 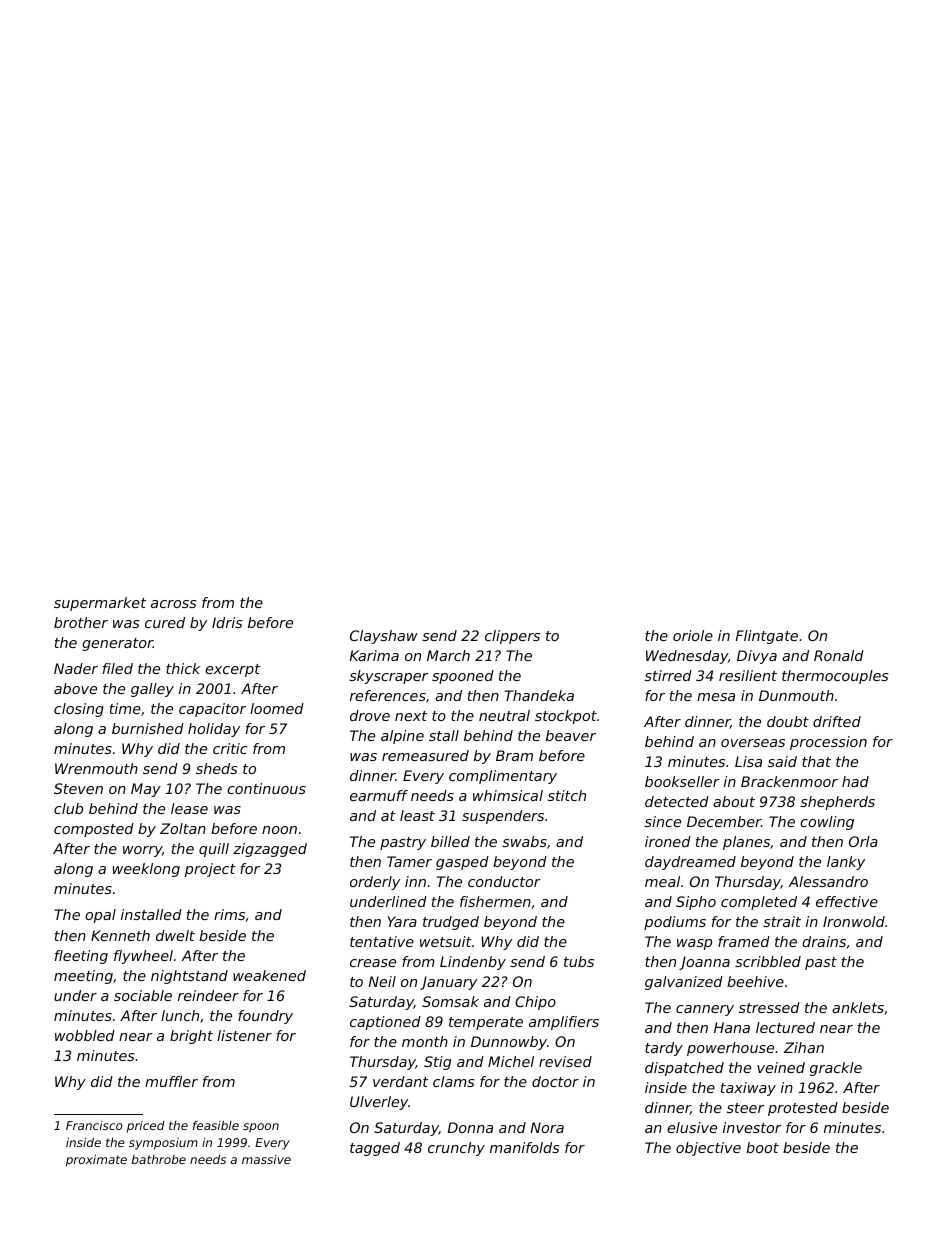 What do you see at coordinates (579, 961) in the page?
I see `tubs` at bounding box center [579, 961].
